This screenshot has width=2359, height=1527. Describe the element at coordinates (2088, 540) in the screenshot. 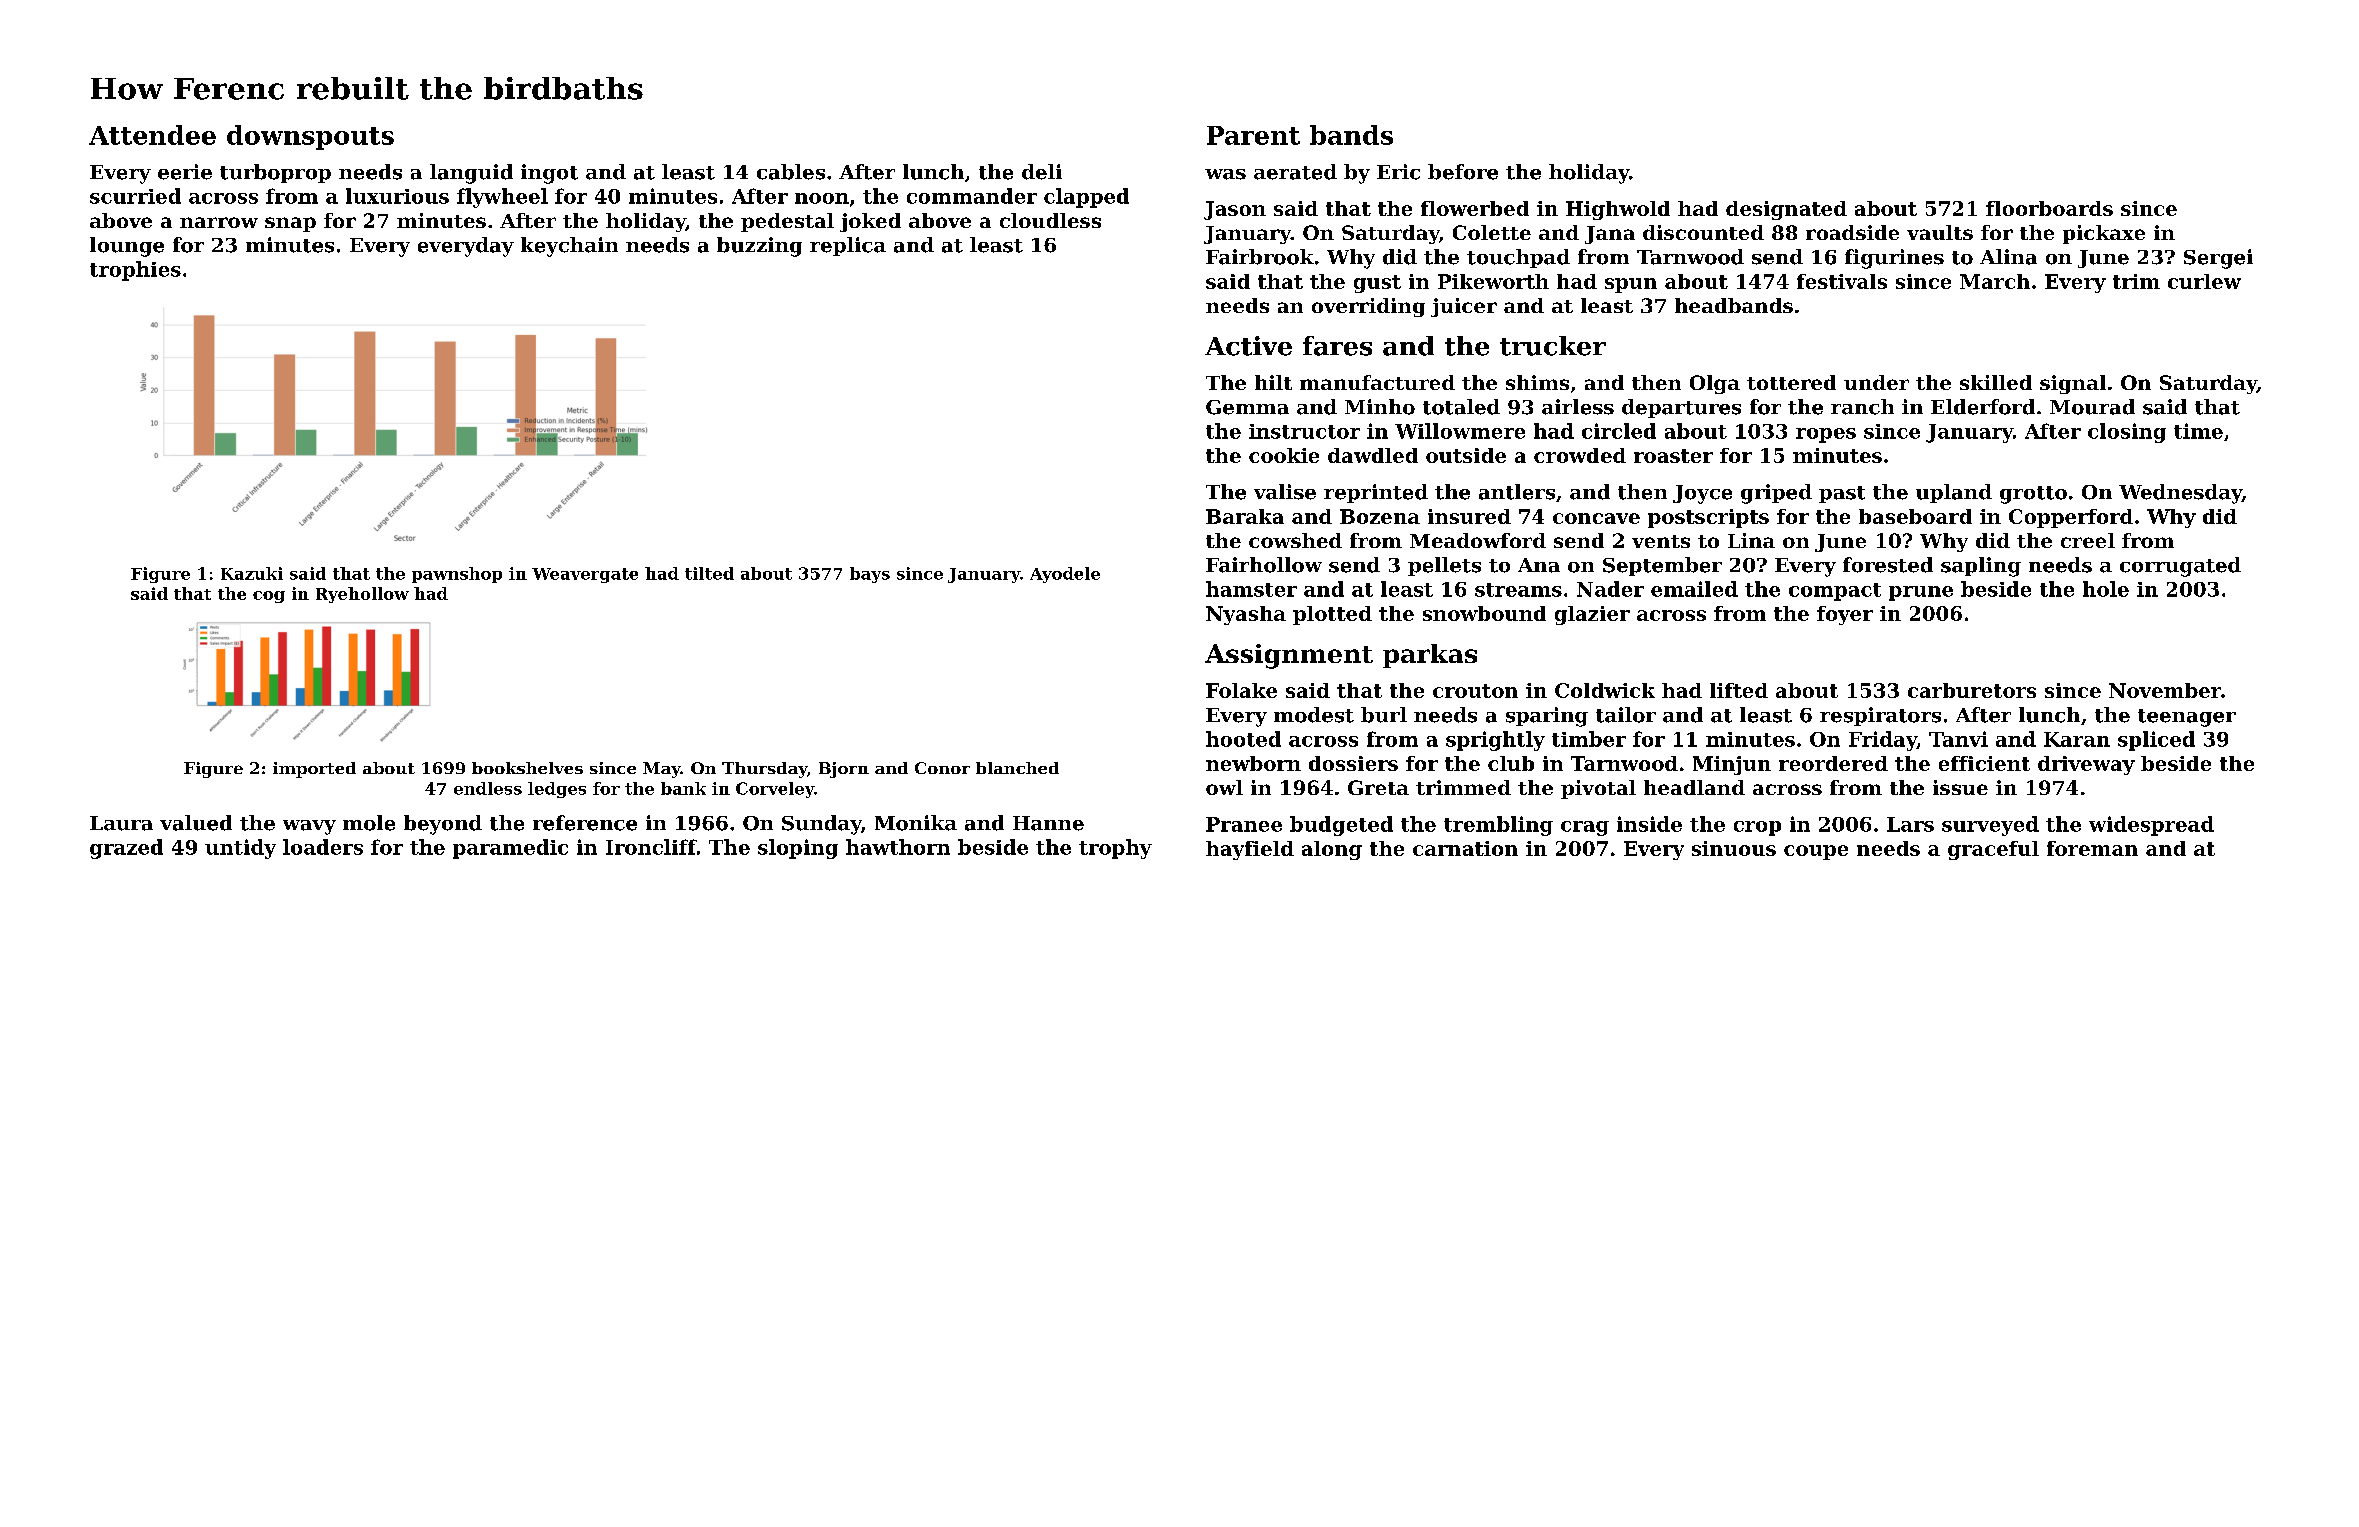

I see `creel` at that location.
